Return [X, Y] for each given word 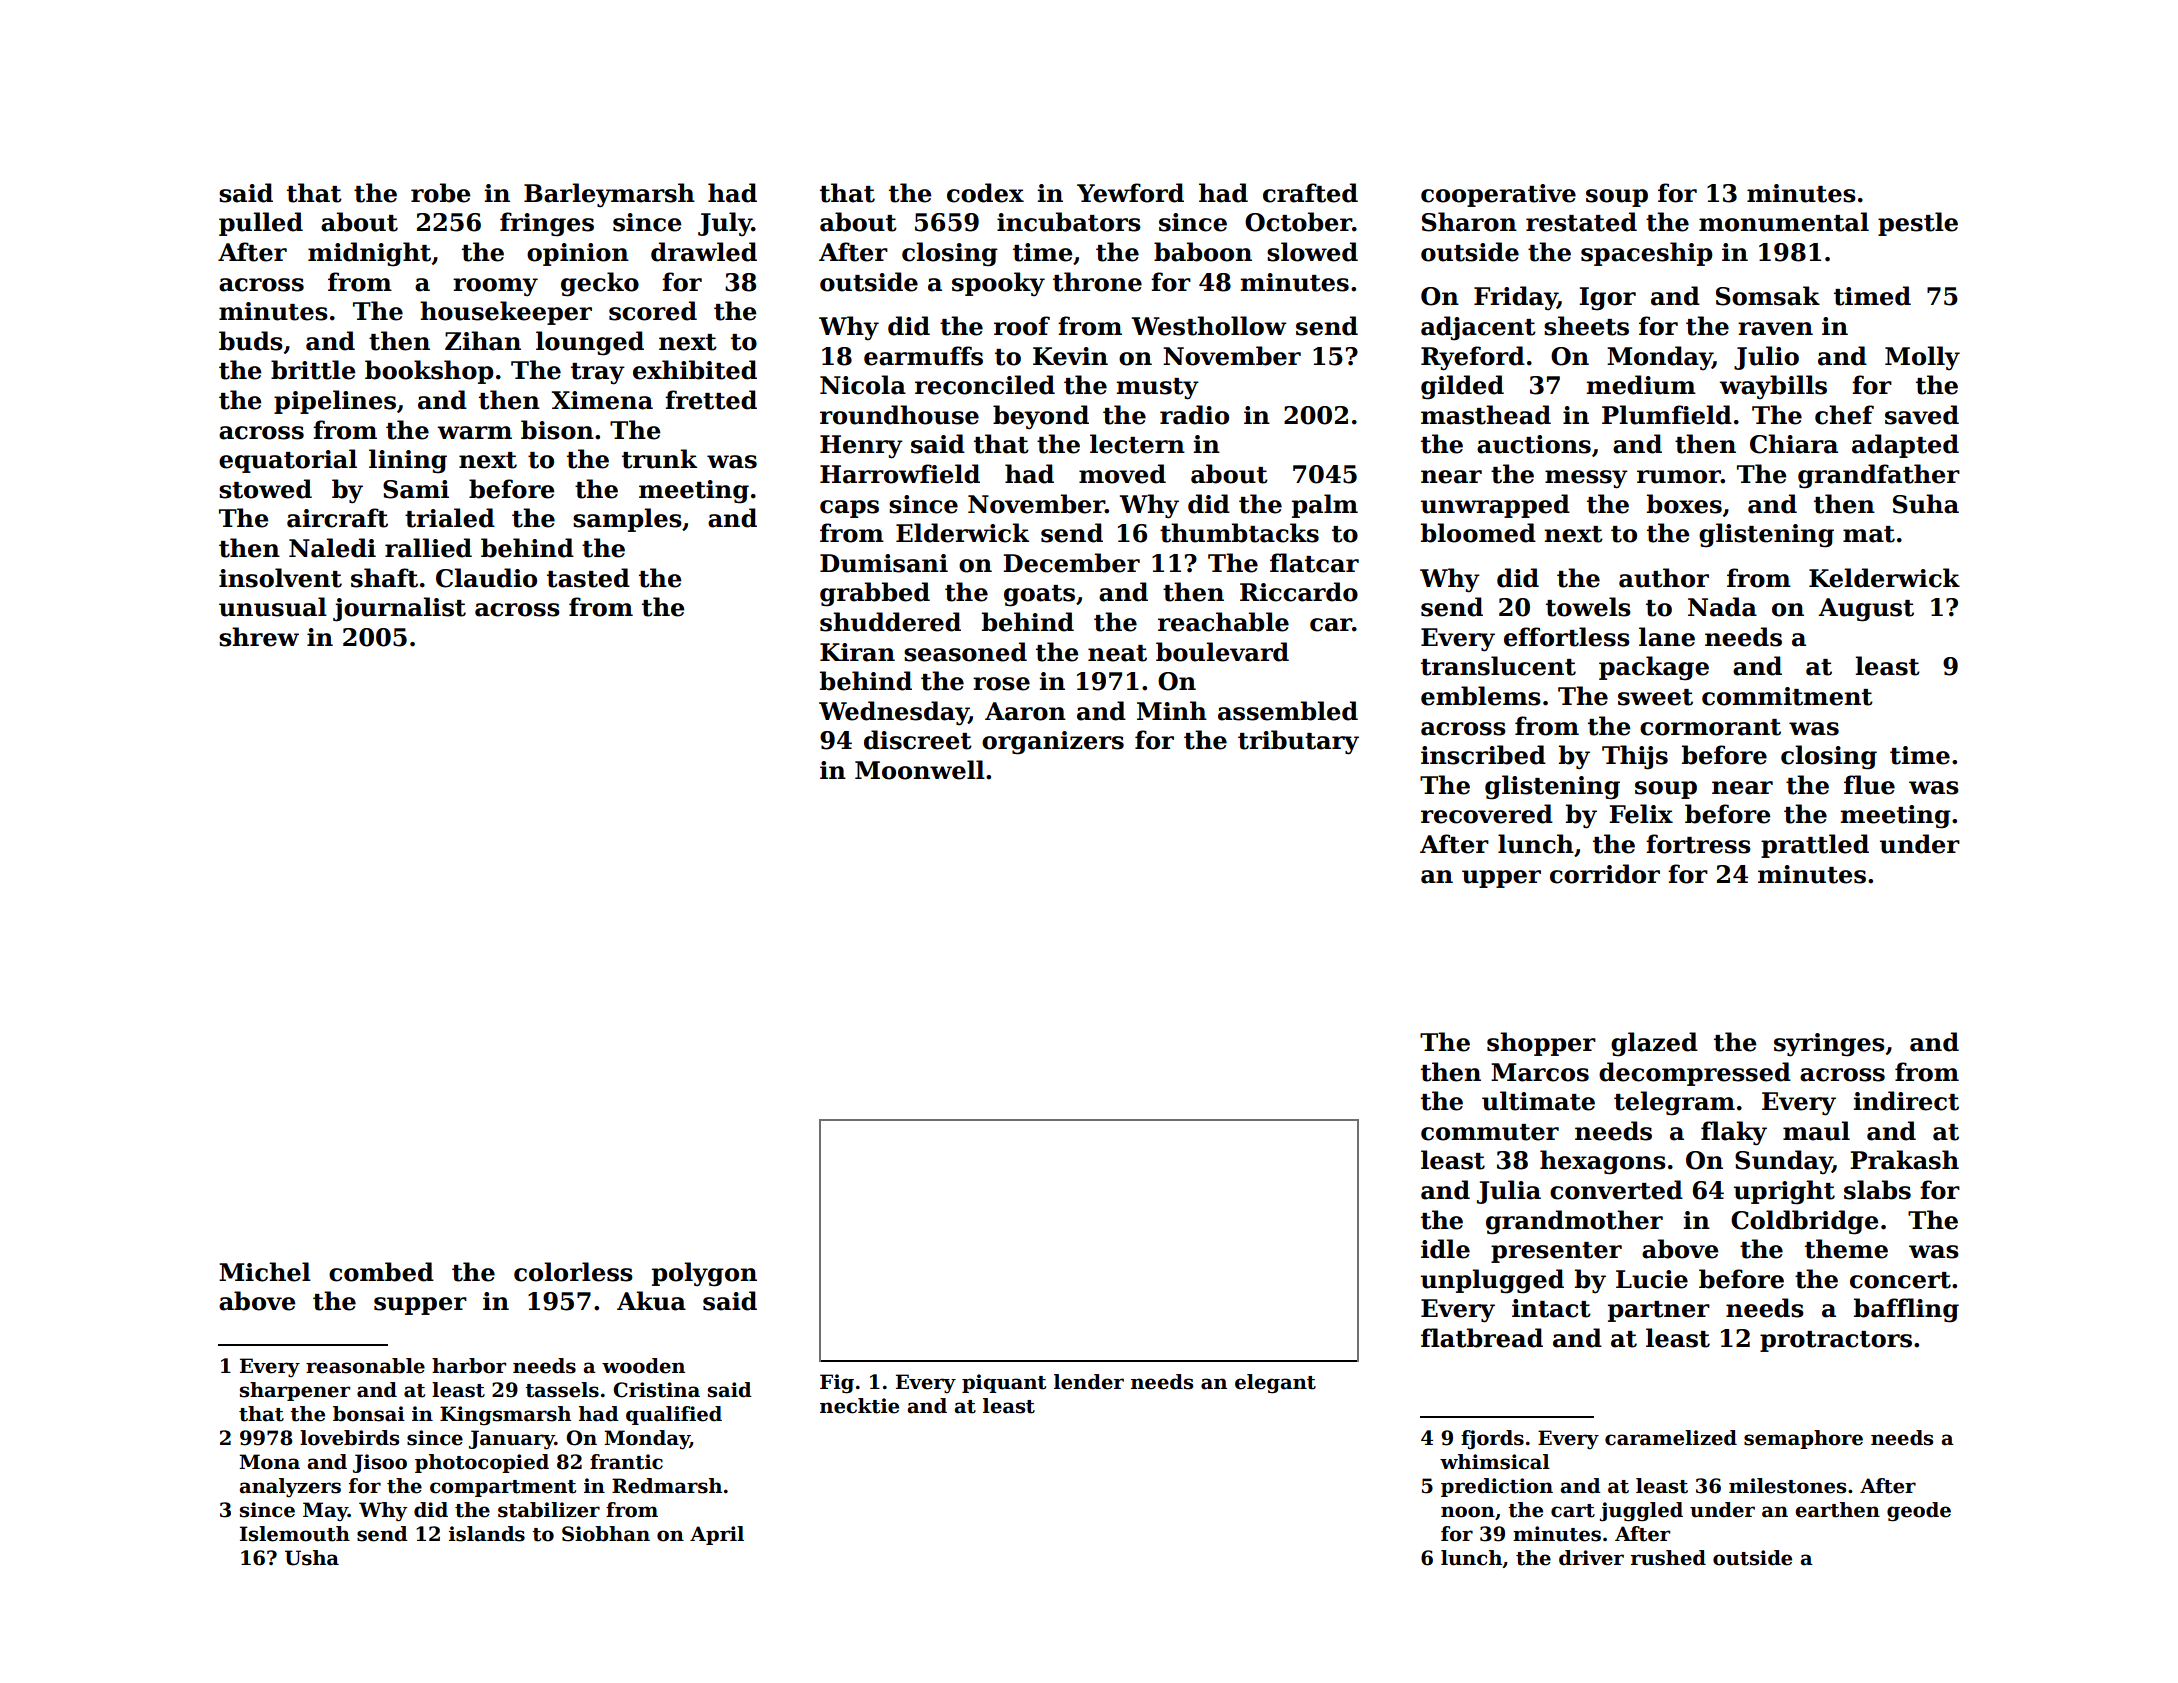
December [1071, 563]
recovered [1487, 814]
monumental [1784, 222]
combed [381, 1272]
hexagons [1603, 1162]
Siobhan [606, 1534]
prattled [1815, 846]
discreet [918, 740]
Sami [416, 489]
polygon [704, 1274]
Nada [1722, 607]
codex [985, 193]
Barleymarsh [609, 195]
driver [1591, 1558]
